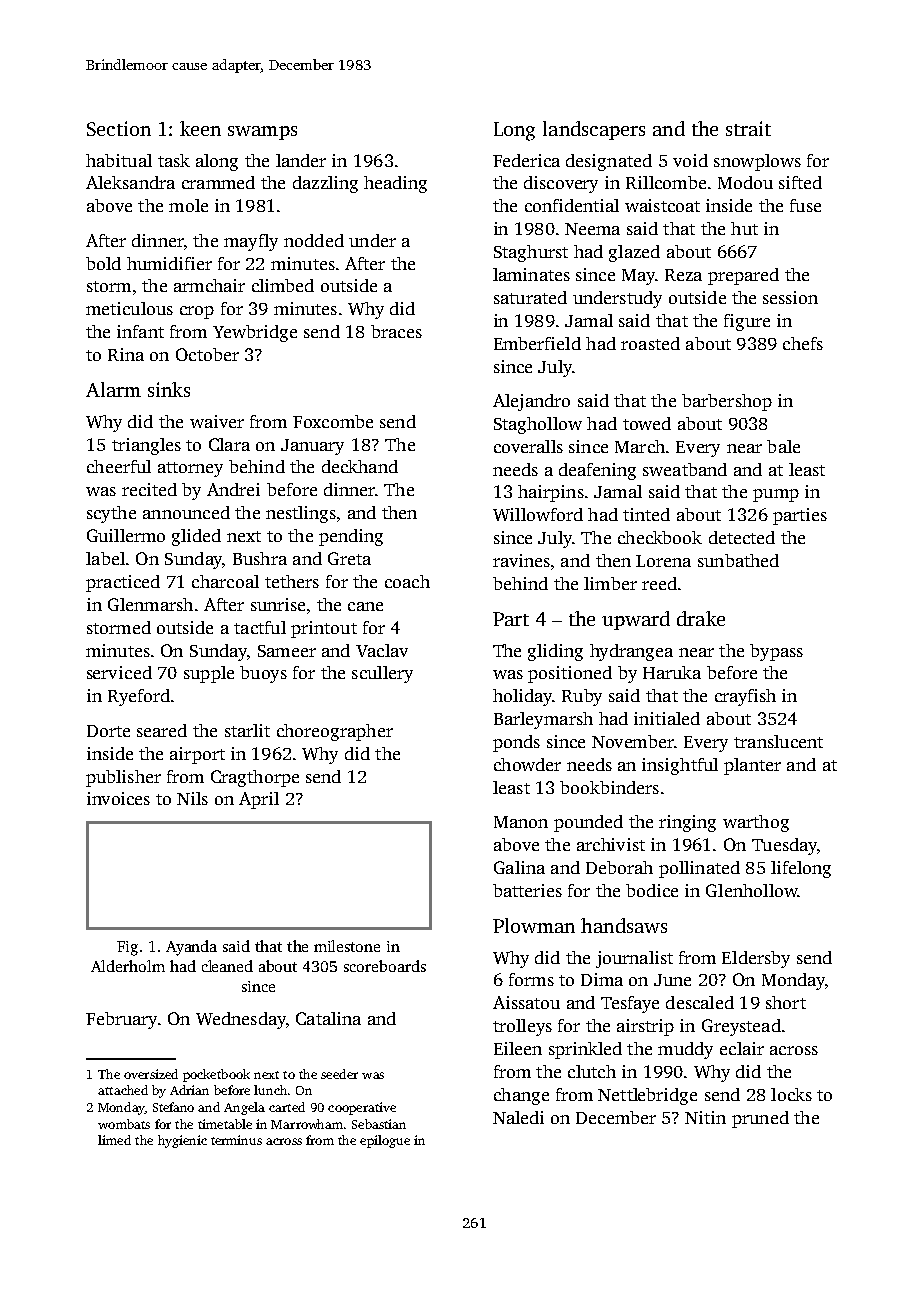 This screenshot has width=924, height=1311. Describe the element at coordinates (518, 1117) in the screenshot. I see `Naledi` at that location.
